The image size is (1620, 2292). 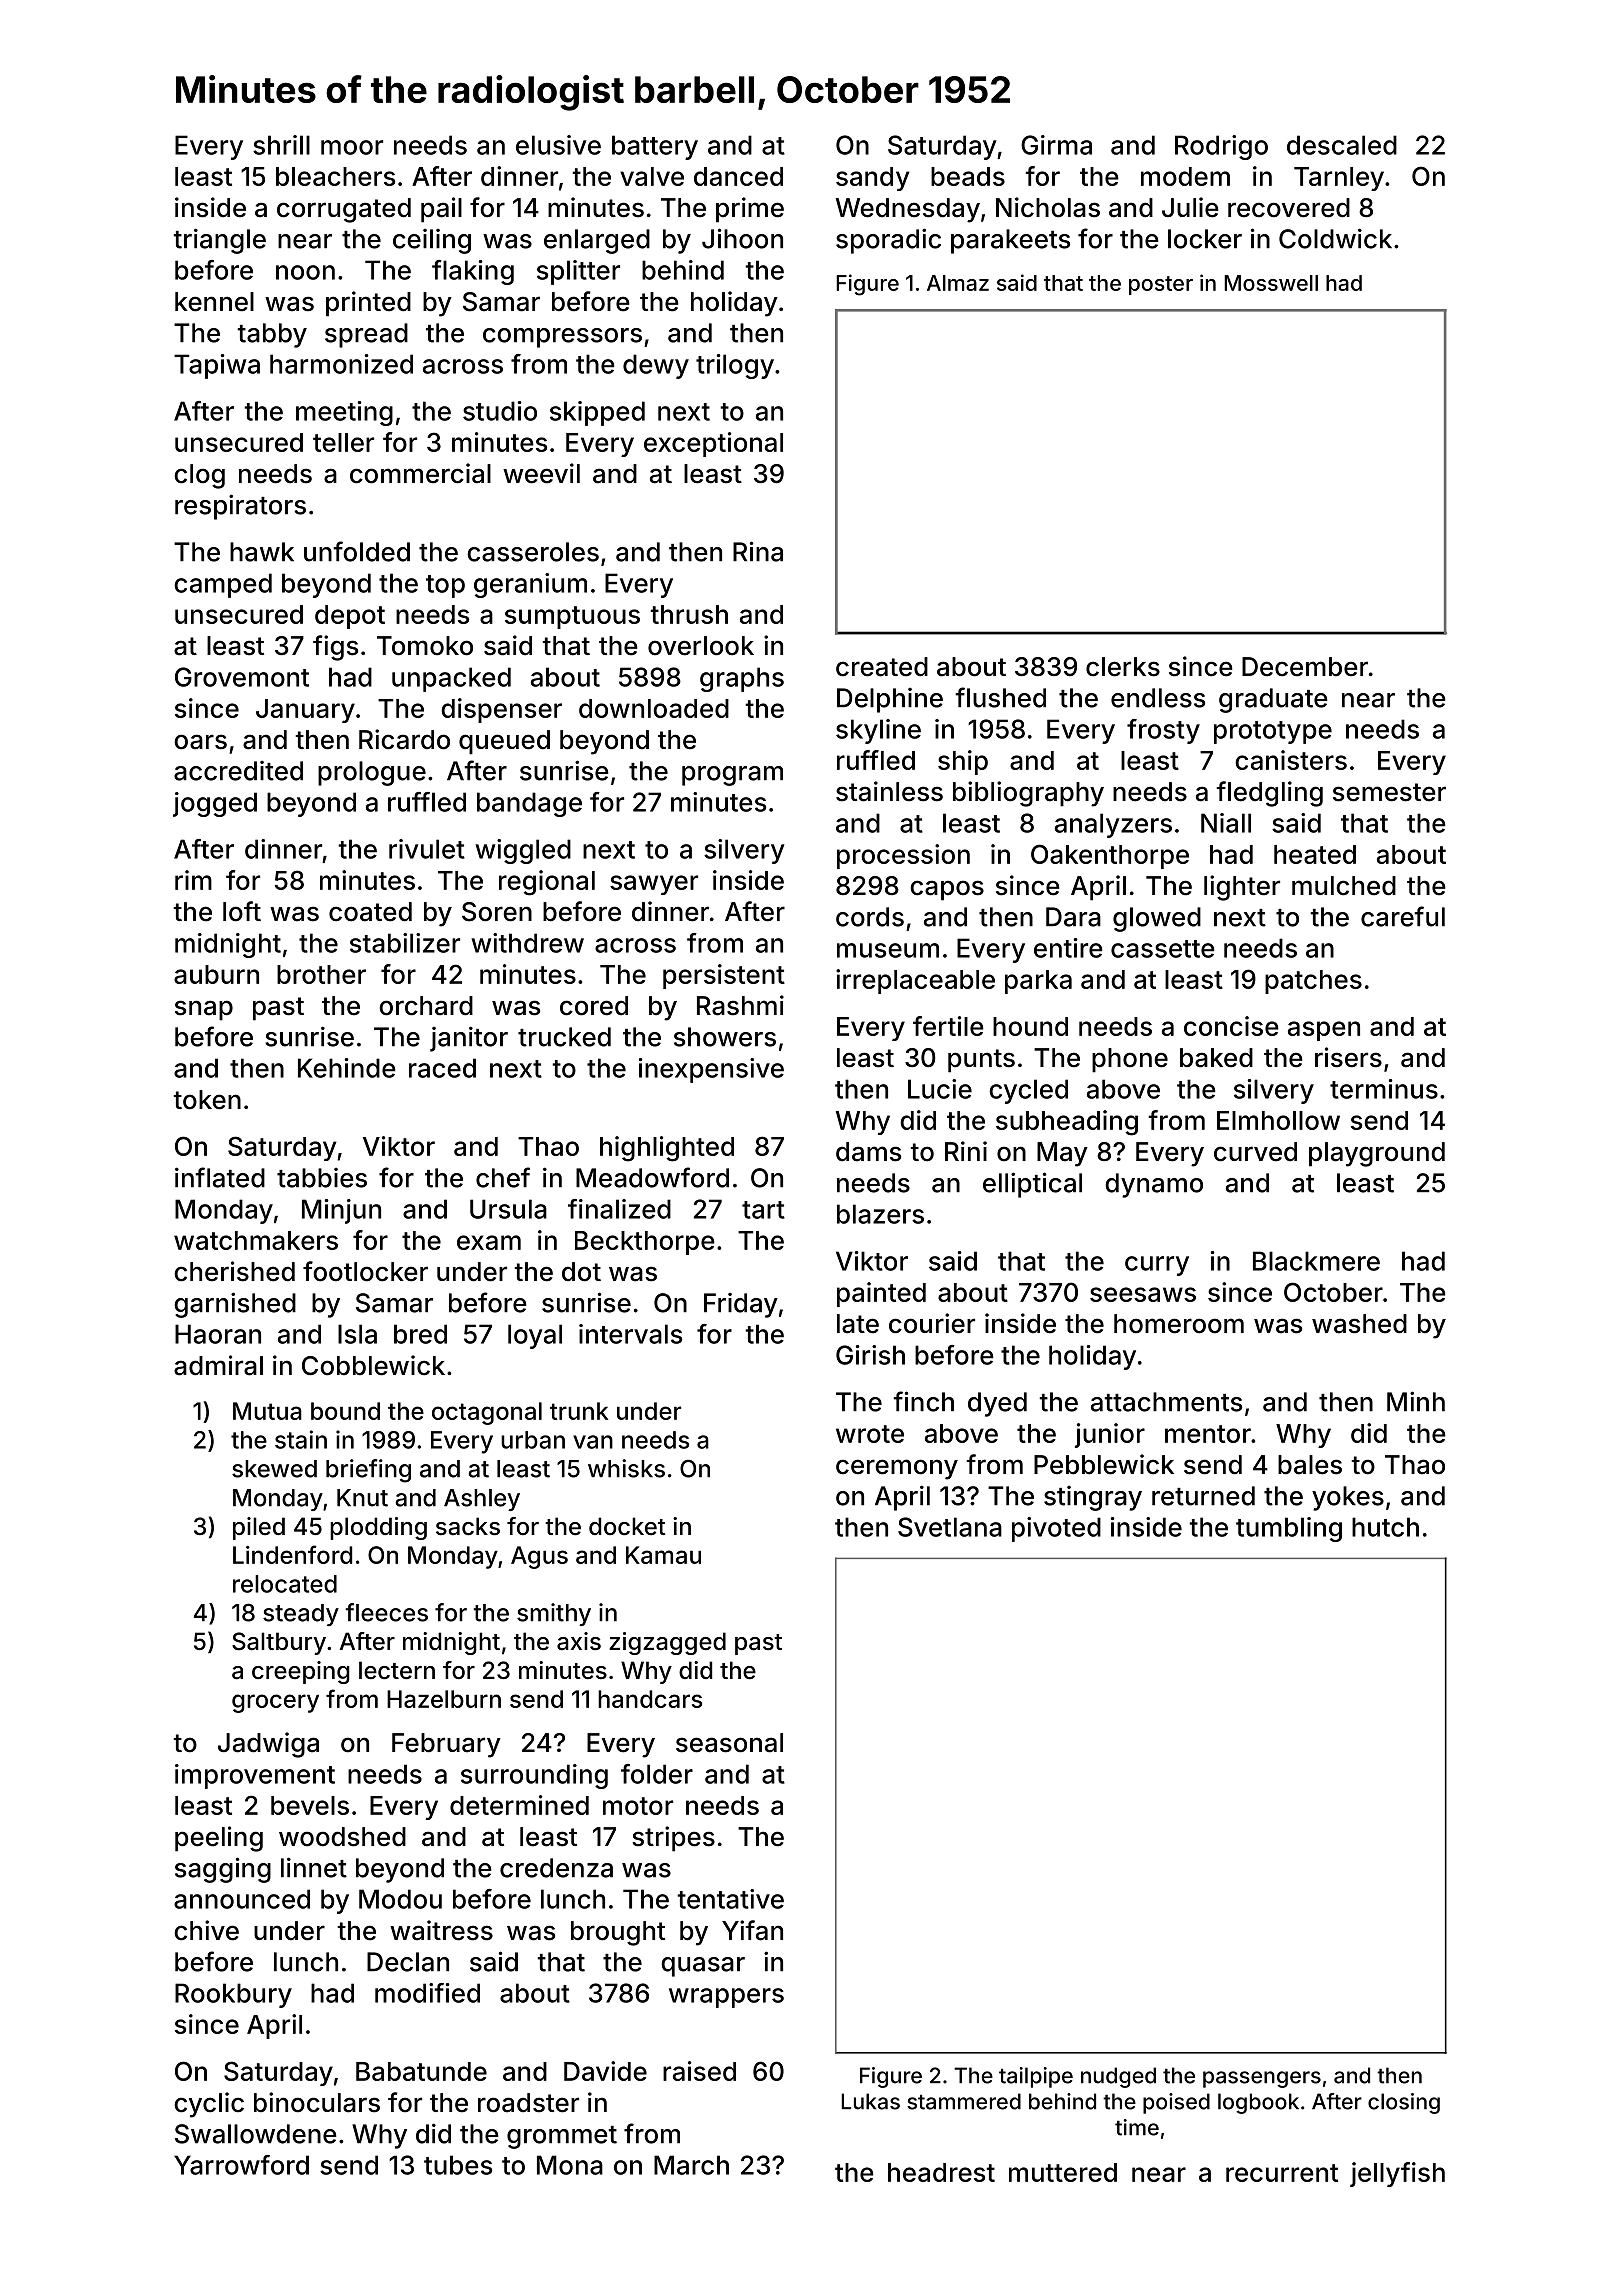 What do you see at coordinates (673, 1839) in the page?
I see `stripes` at bounding box center [673, 1839].
